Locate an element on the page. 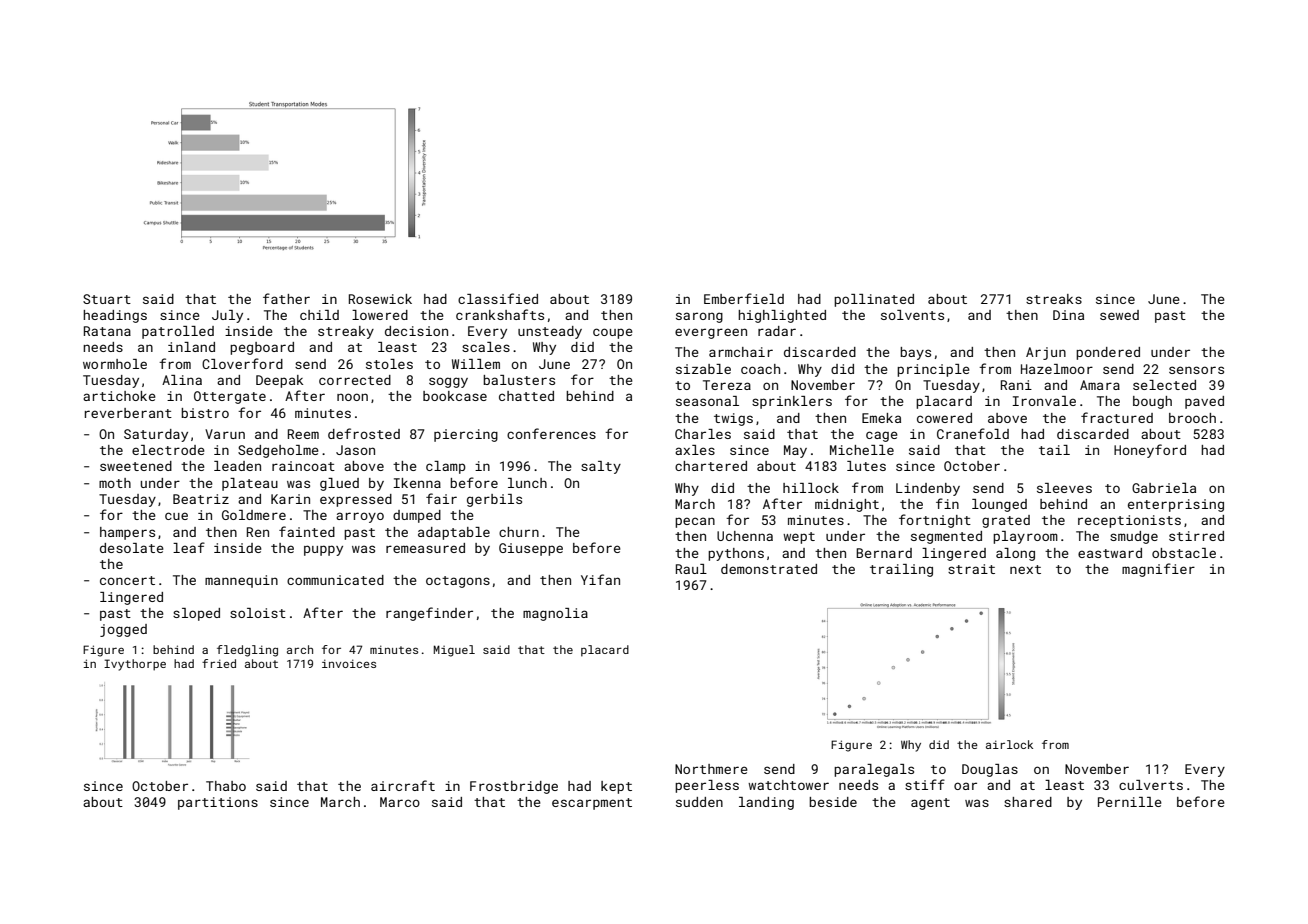  airlock is located at coordinates (1009, 744).
